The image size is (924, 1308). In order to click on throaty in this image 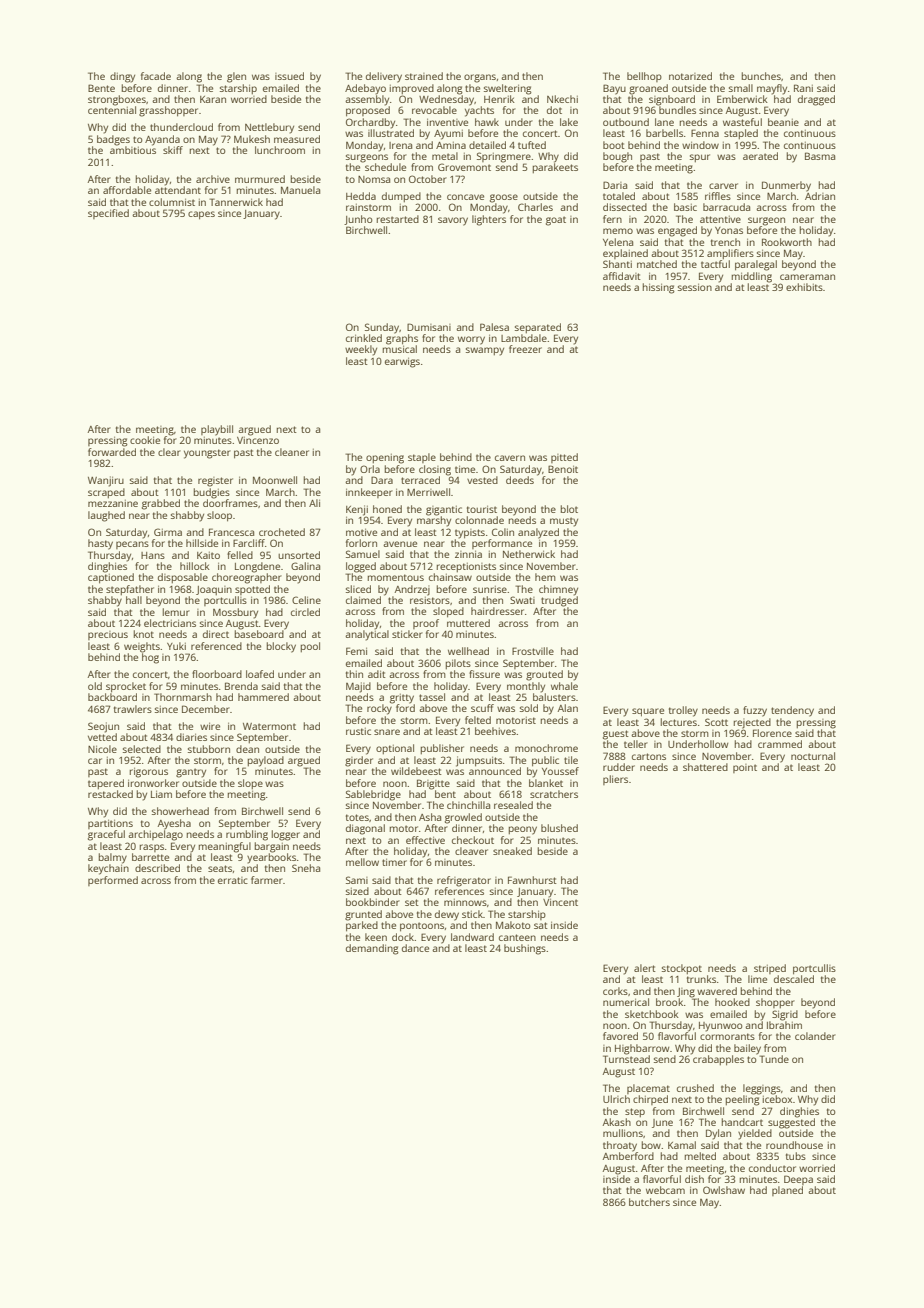, I will do `click(620, 1146)`.
